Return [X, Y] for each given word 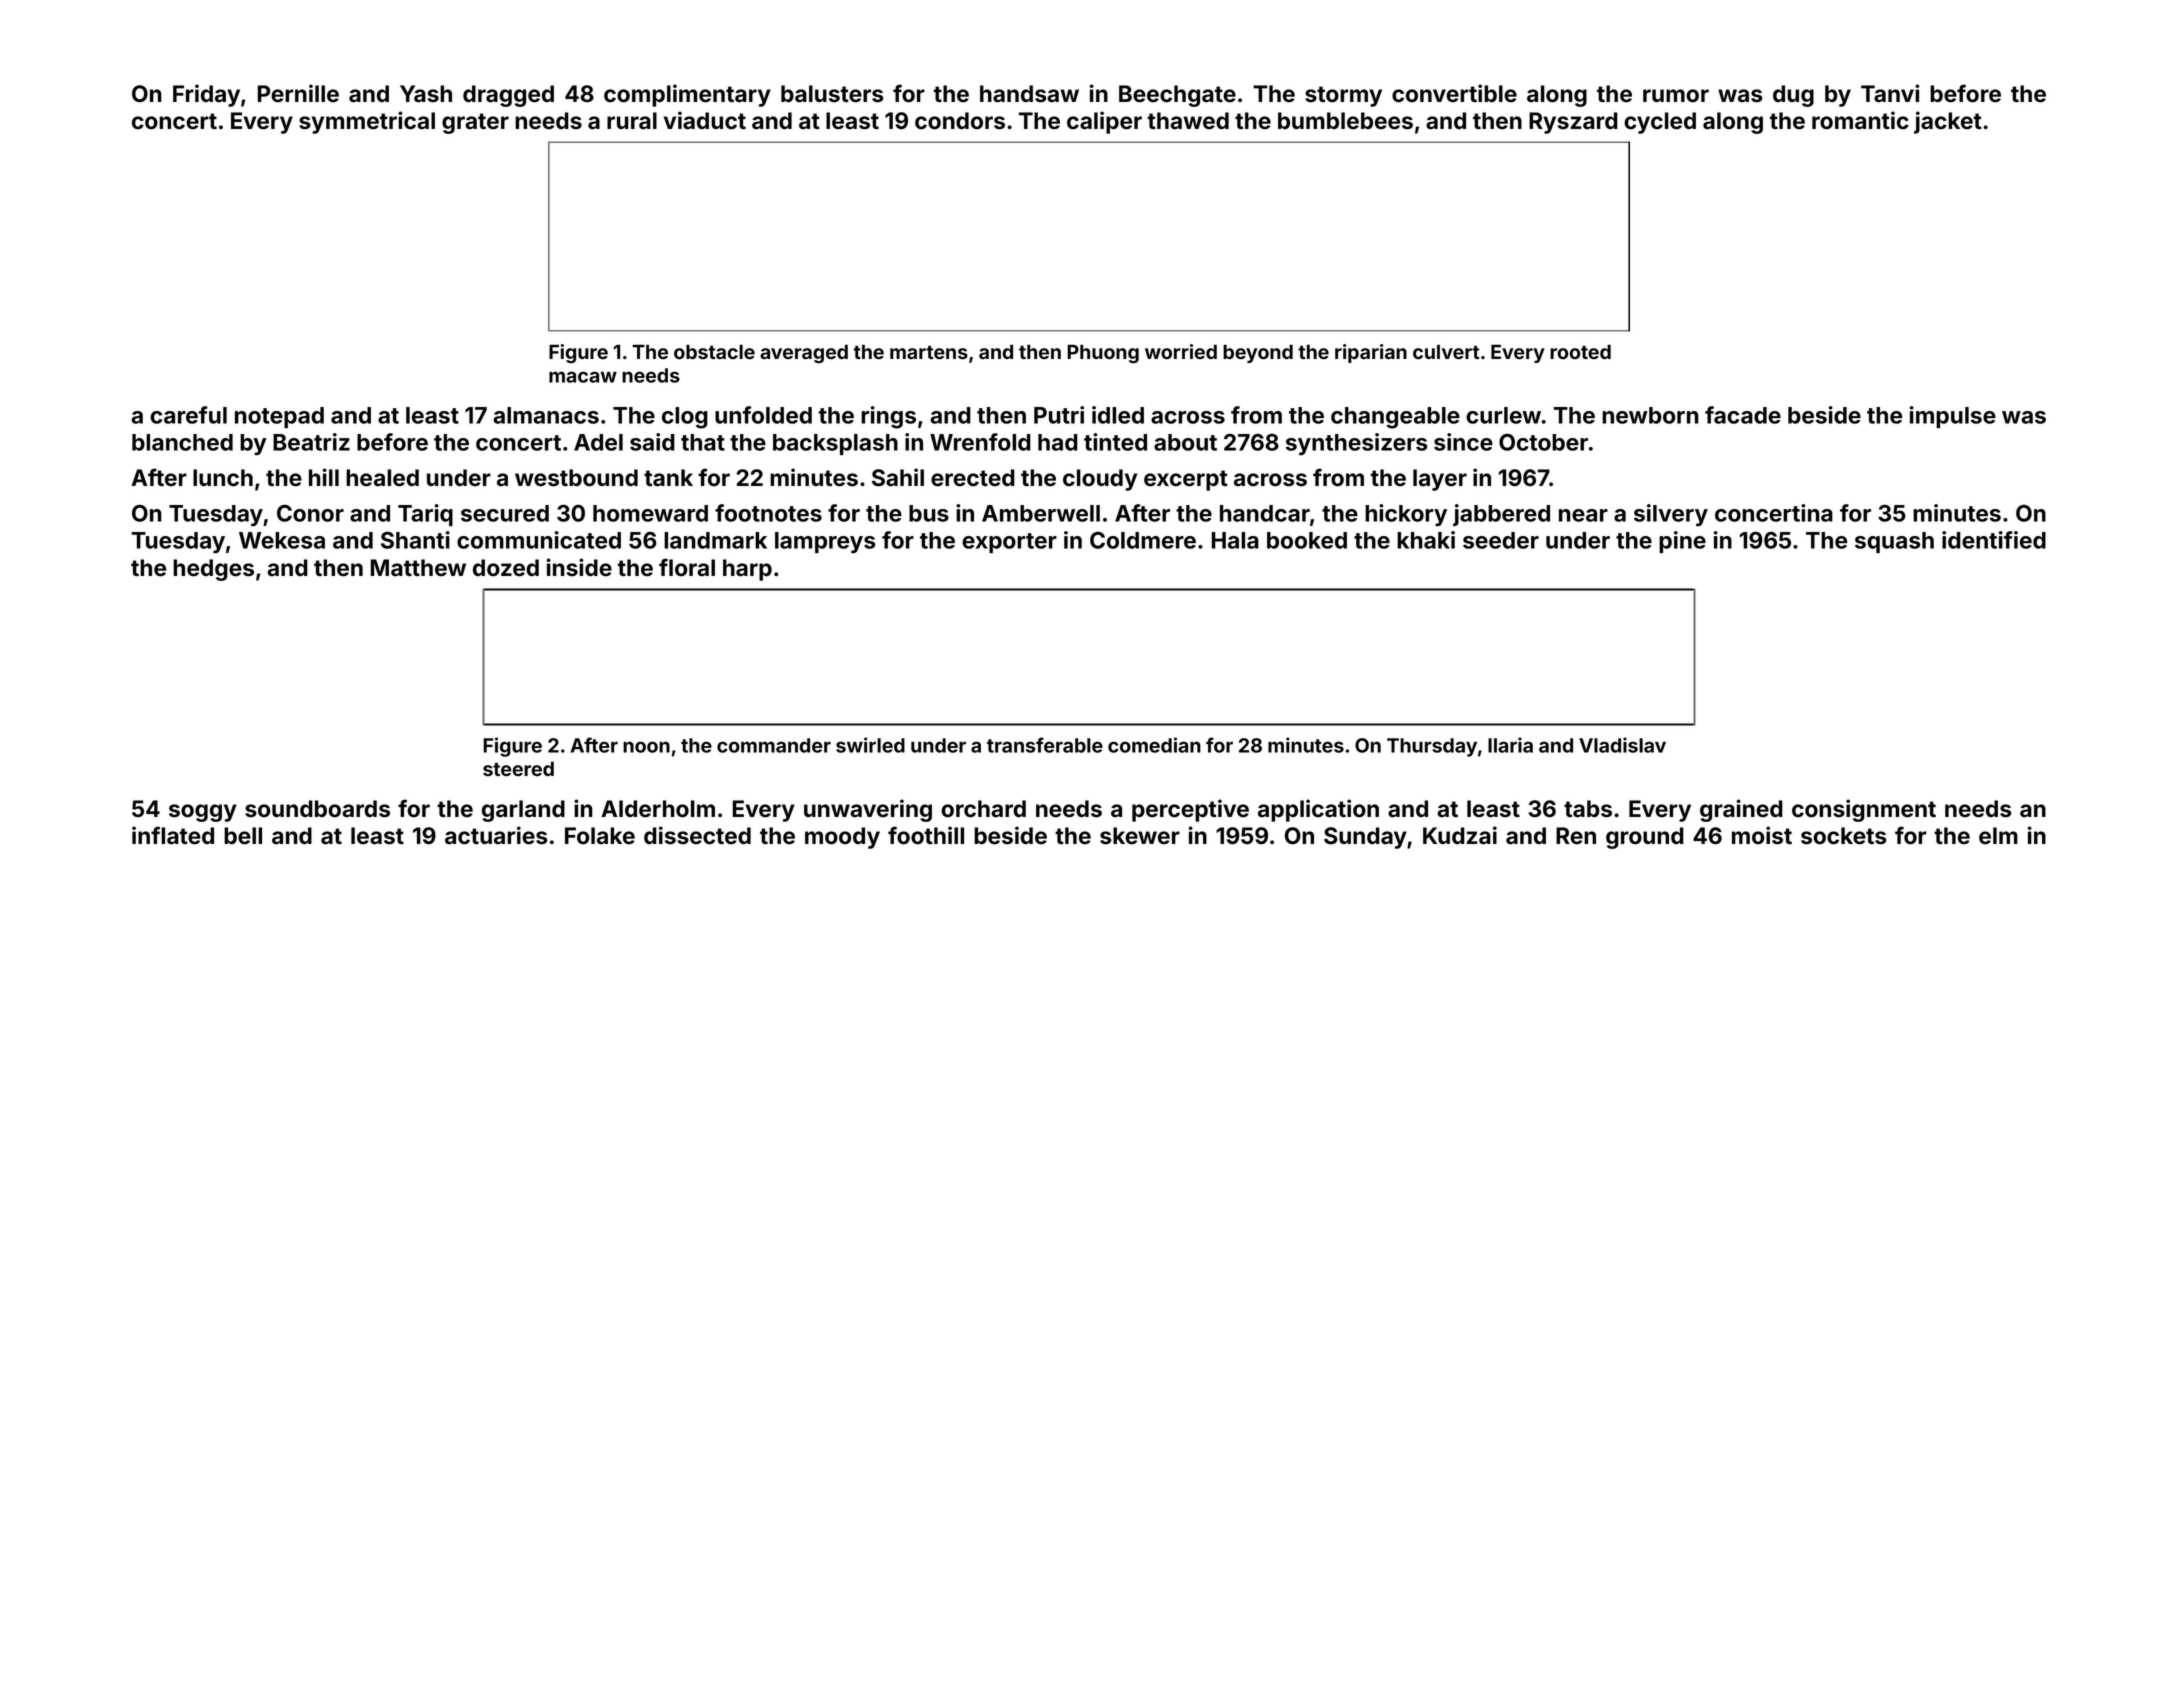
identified [1994, 540]
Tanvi [1890, 93]
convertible [1454, 93]
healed [382, 478]
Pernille [298, 93]
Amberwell [1041, 513]
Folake [600, 836]
